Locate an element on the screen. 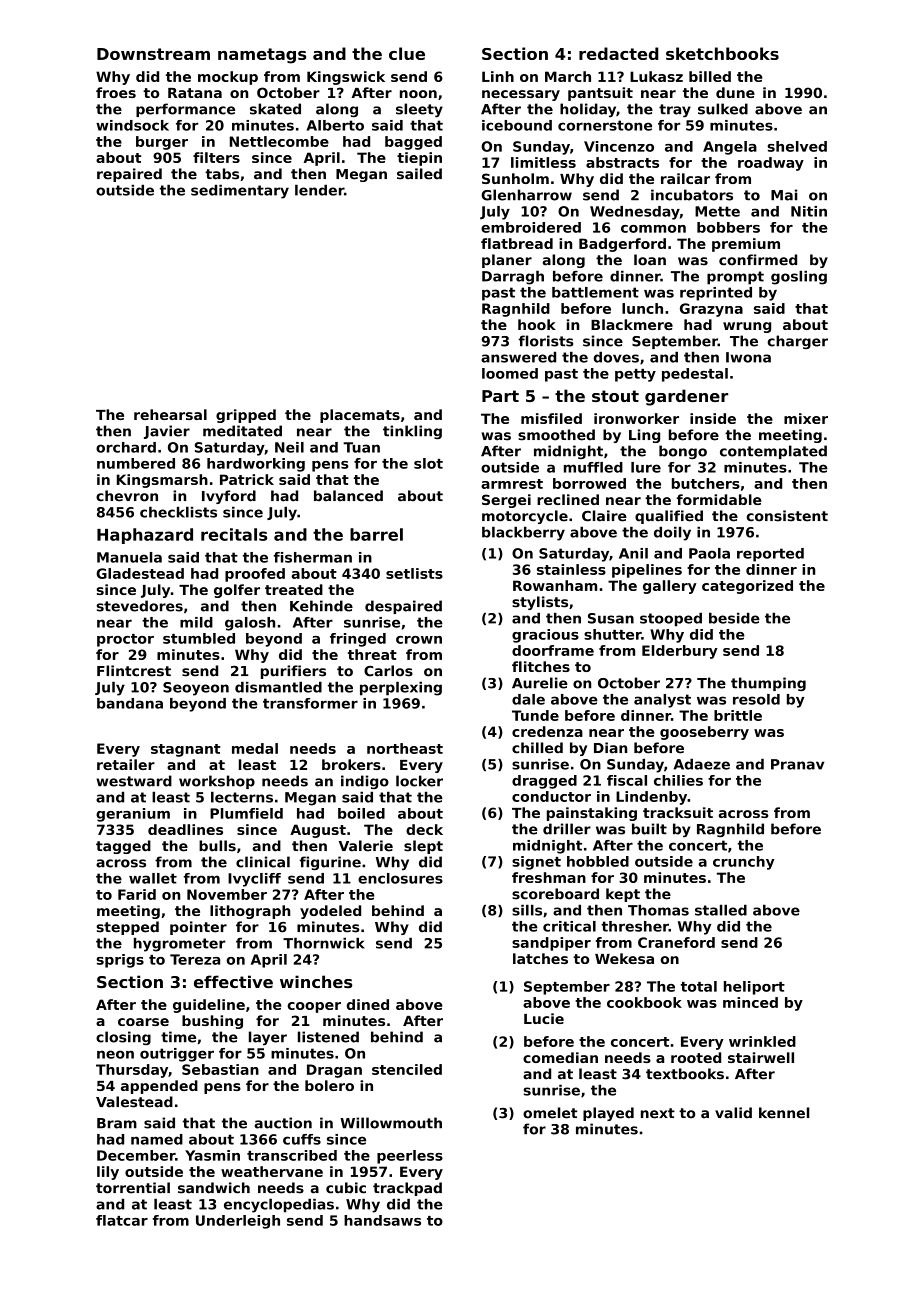  Haphazard is located at coordinates (145, 536).
